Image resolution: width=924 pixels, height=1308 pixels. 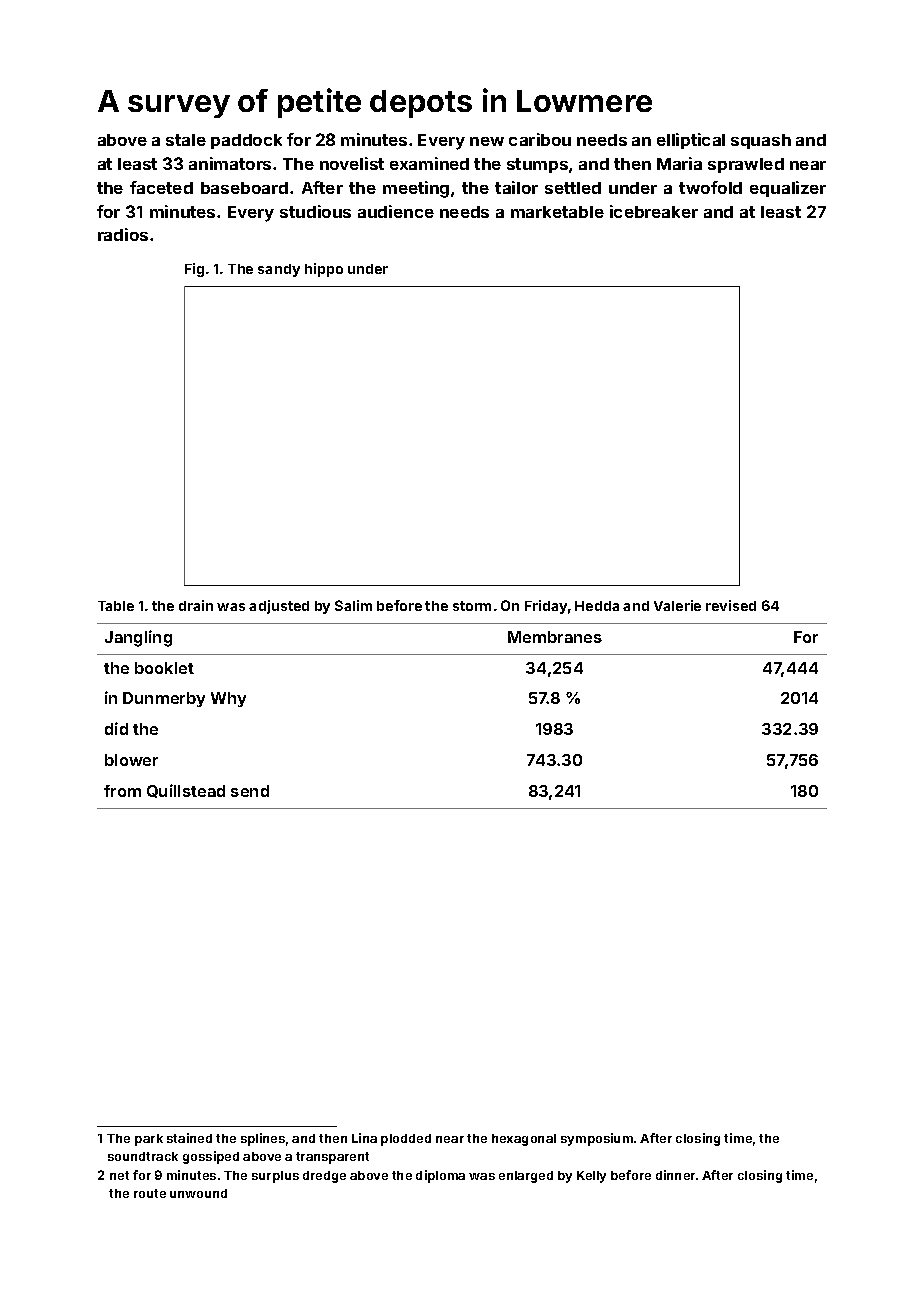 What do you see at coordinates (324, 270) in the document?
I see `hippo` at bounding box center [324, 270].
